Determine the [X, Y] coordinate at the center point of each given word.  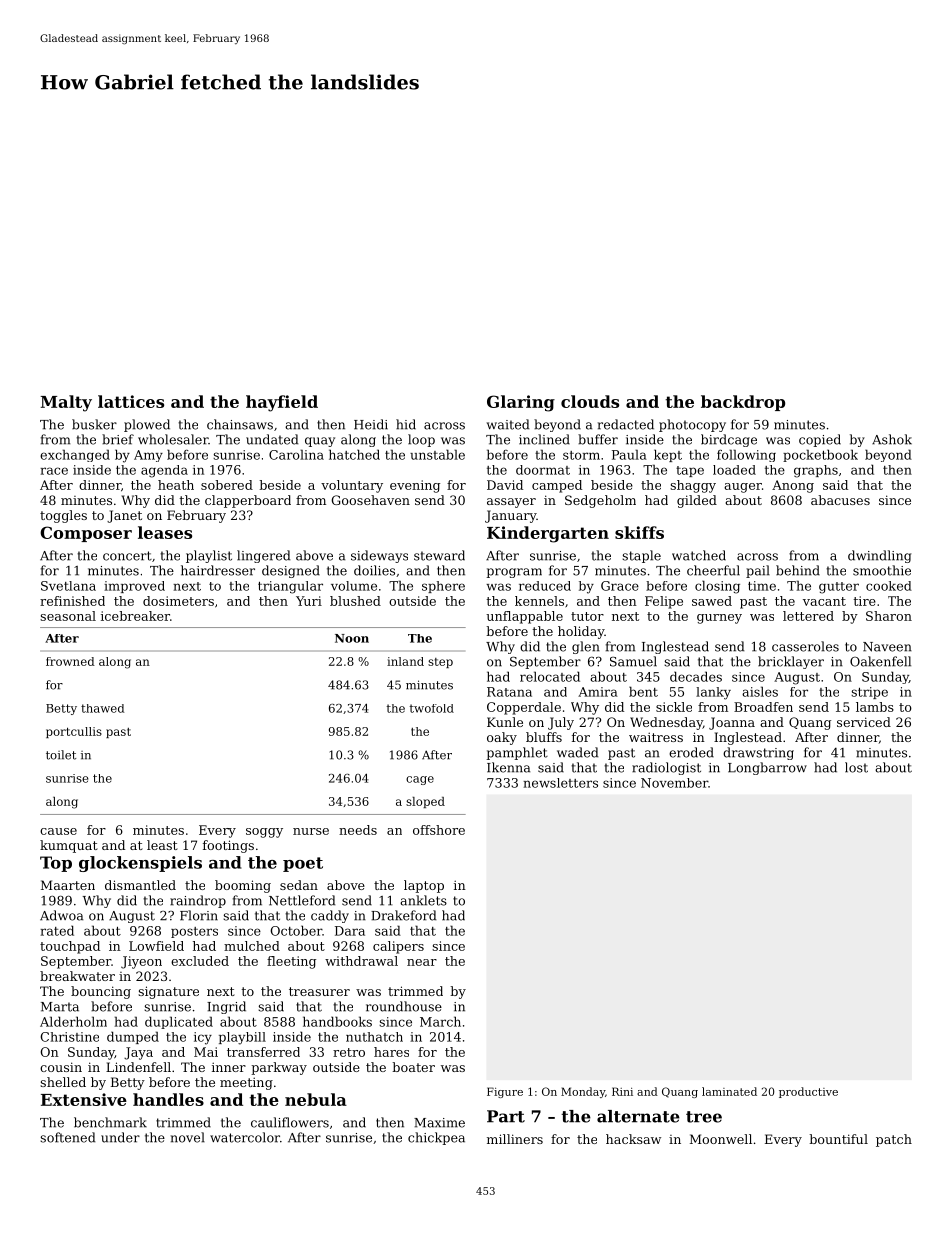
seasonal [68, 616]
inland [405, 661]
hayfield [282, 403]
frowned [70, 661]
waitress [656, 737]
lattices [131, 401]
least [162, 845]
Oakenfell [880, 661]
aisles [760, 691]
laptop [424, 886]
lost [856, 767]
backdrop [743, 403]
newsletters [560, 783]
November [674, 783]
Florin [199, 915]
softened [67, 1137]
